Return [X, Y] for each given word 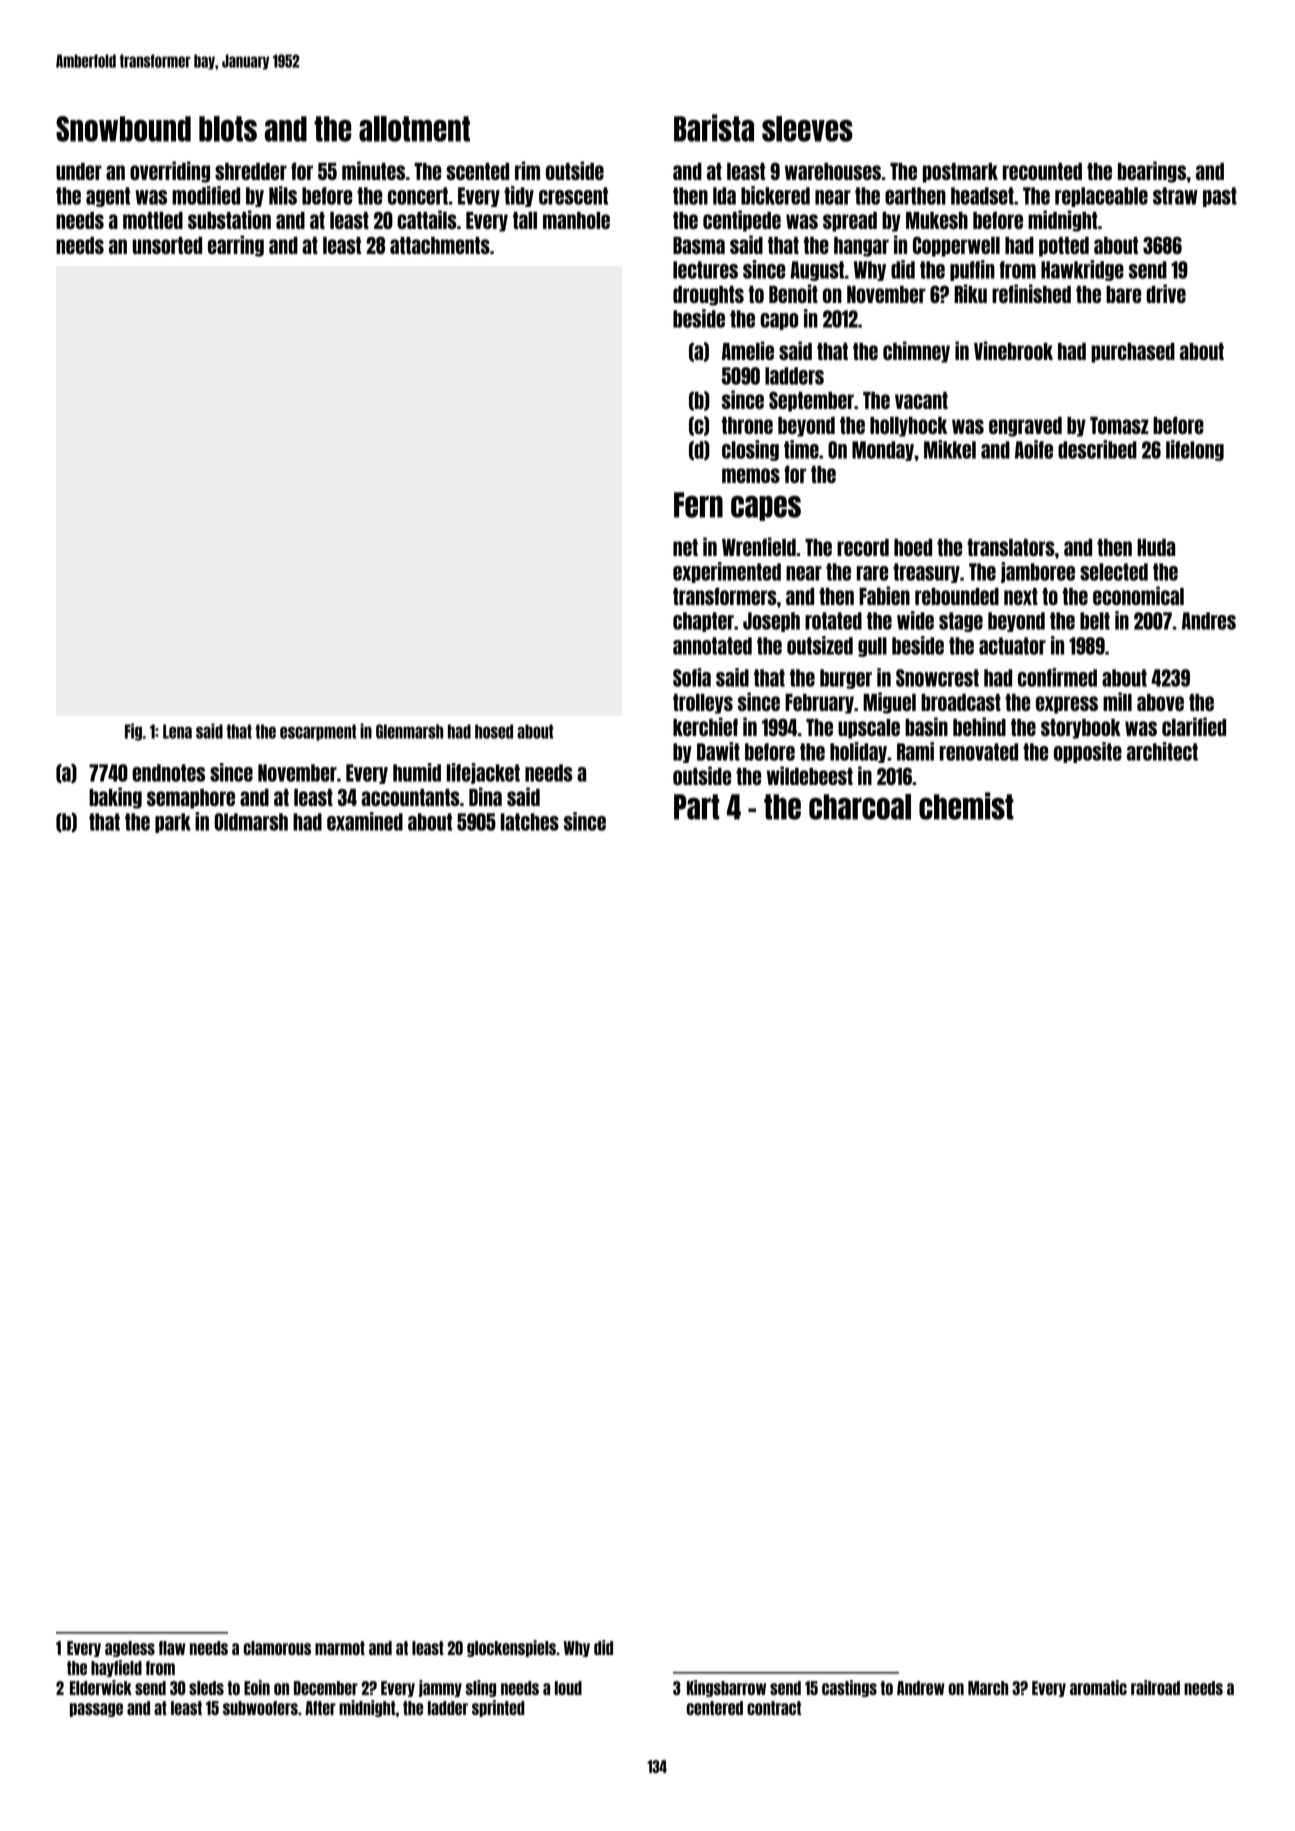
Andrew [921, 1688]
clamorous [277, 1648]
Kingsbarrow [726, 1688]
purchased [1133, 353]
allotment [414, 129]
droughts [708, 296]
